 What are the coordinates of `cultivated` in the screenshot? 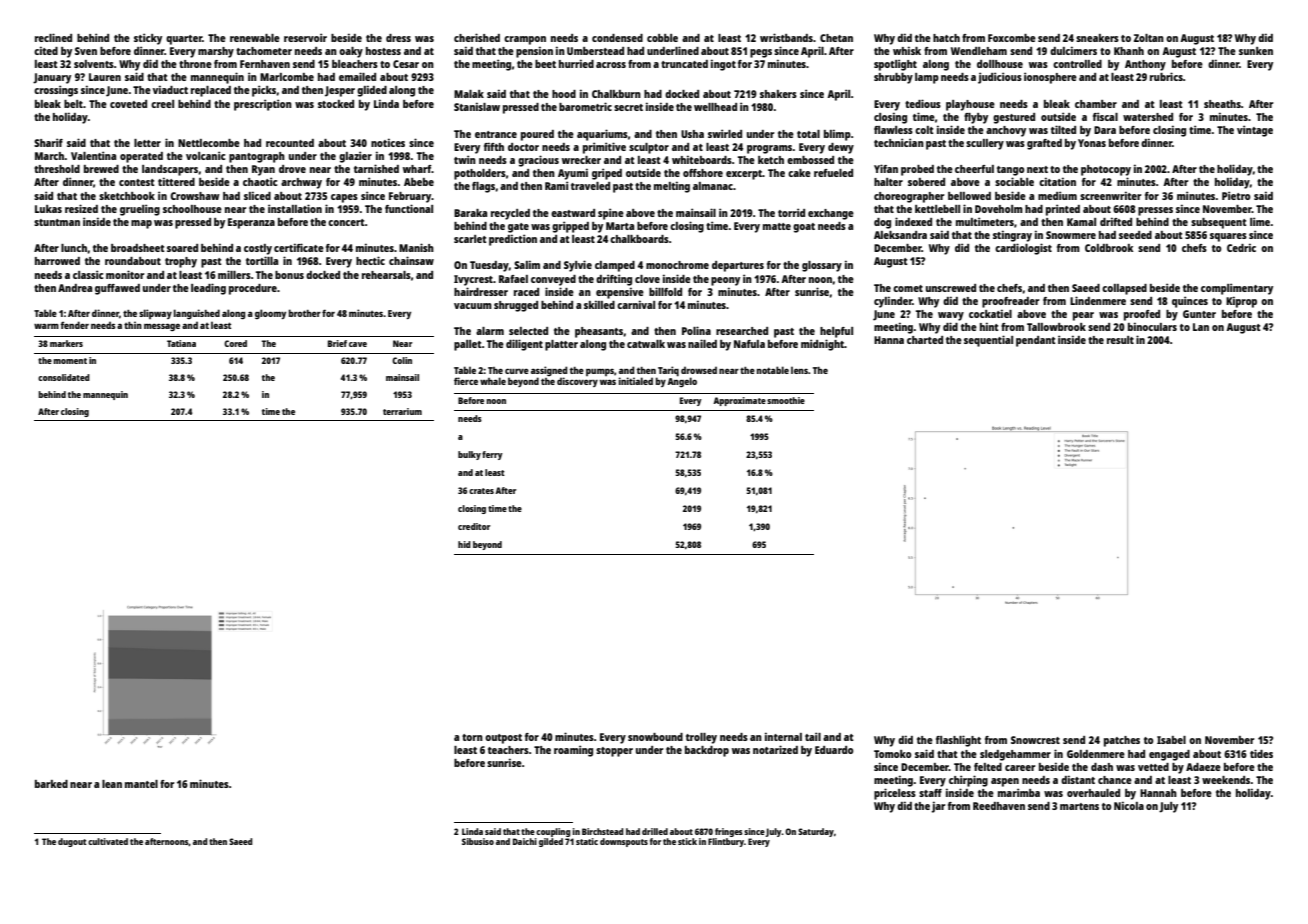 It's located at (108, 841).
